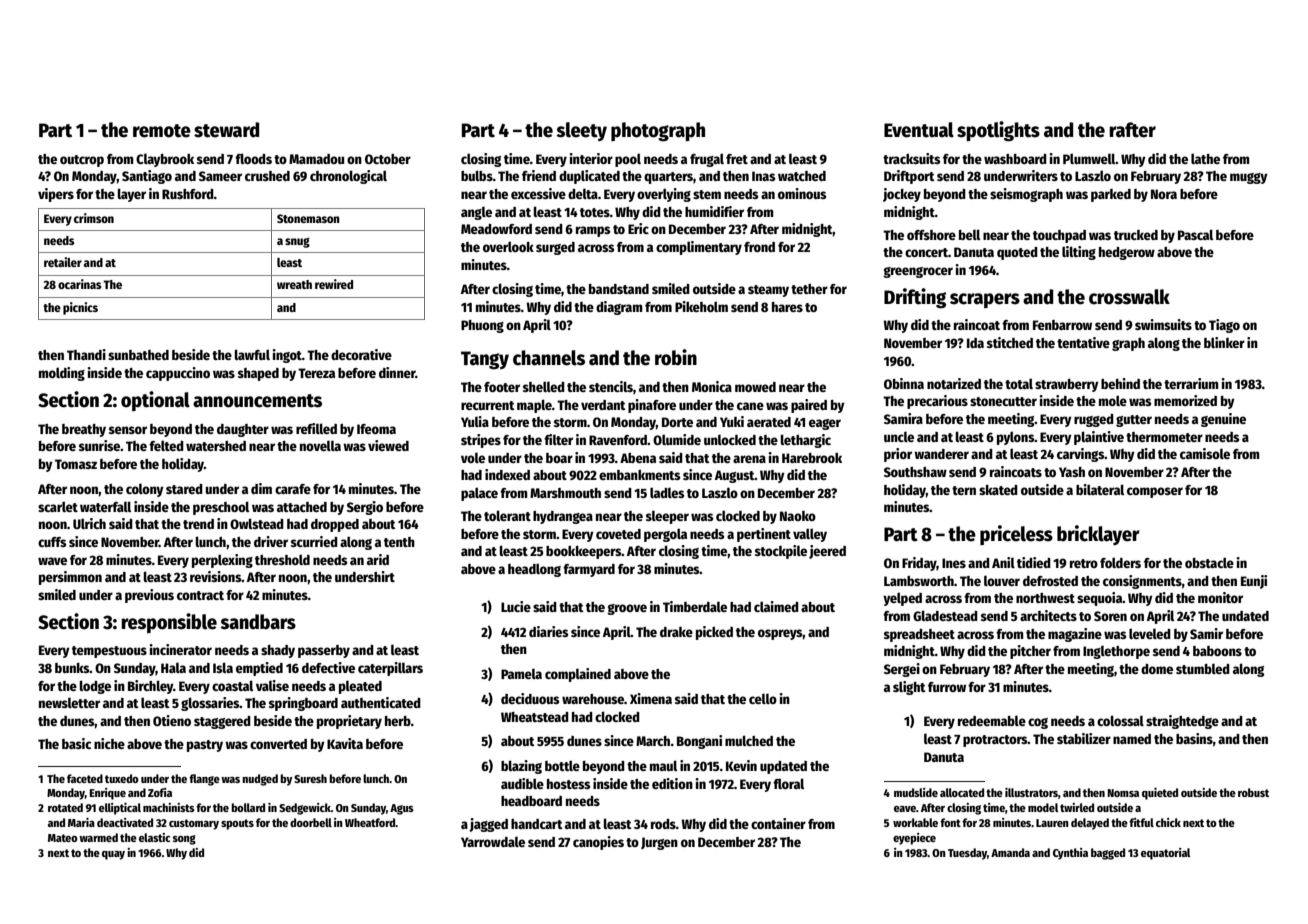  Describe the element at coordinates (113, 855) in the screenshot. I see `quay` at that location.
